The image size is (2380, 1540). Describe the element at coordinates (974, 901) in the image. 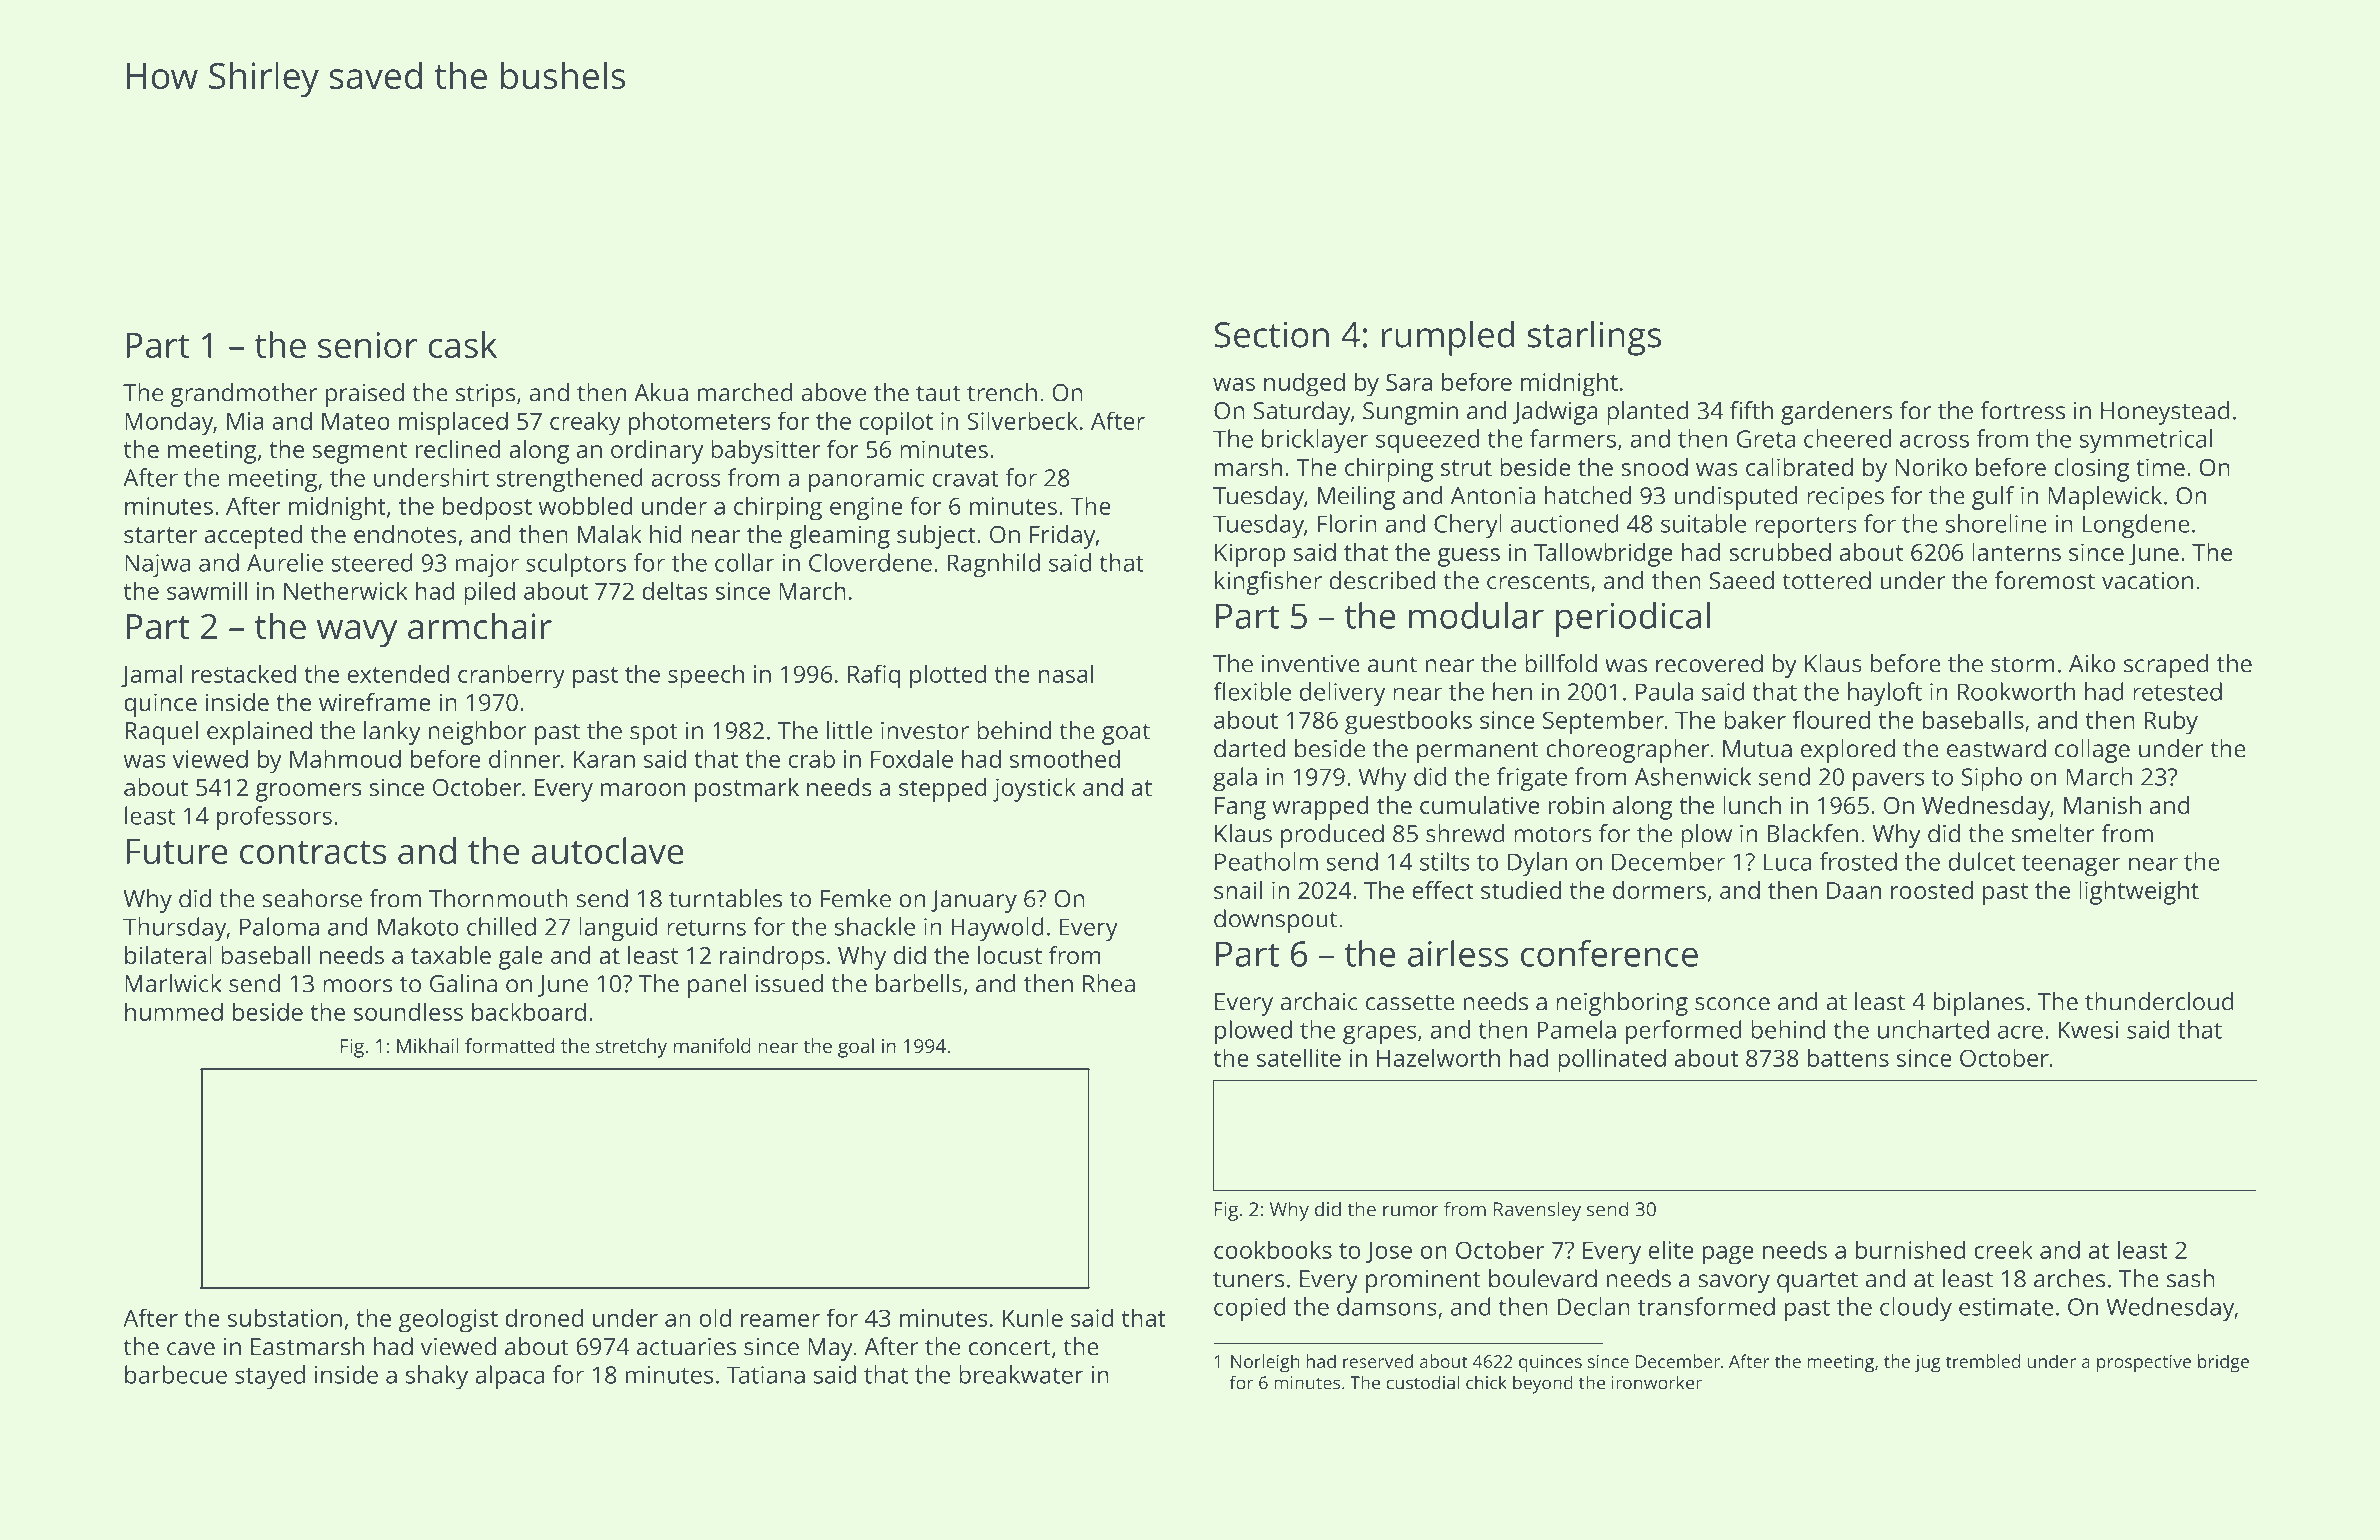

I see `January` at that location.
